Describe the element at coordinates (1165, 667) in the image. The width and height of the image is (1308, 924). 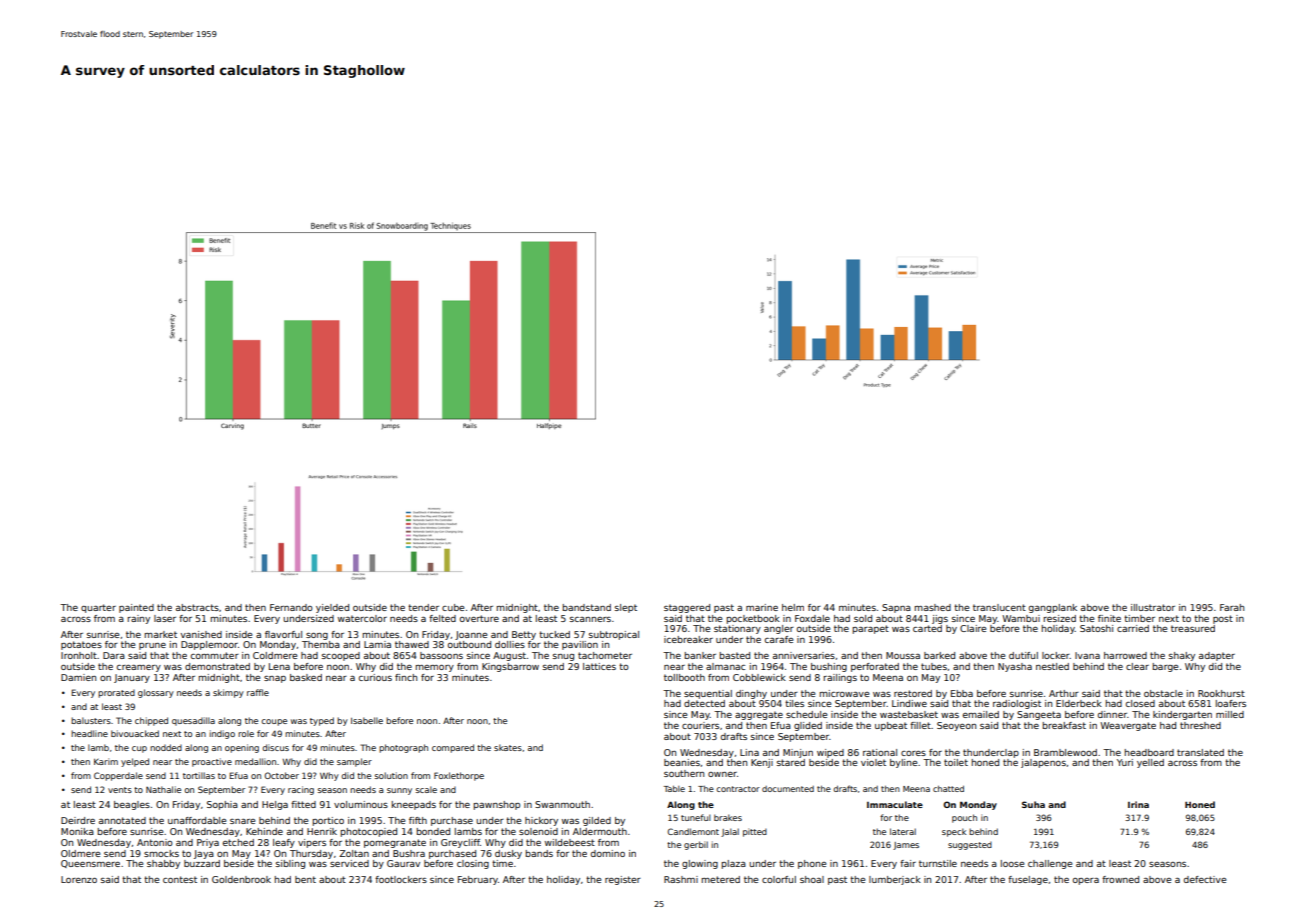
I see `barge` at that location.
